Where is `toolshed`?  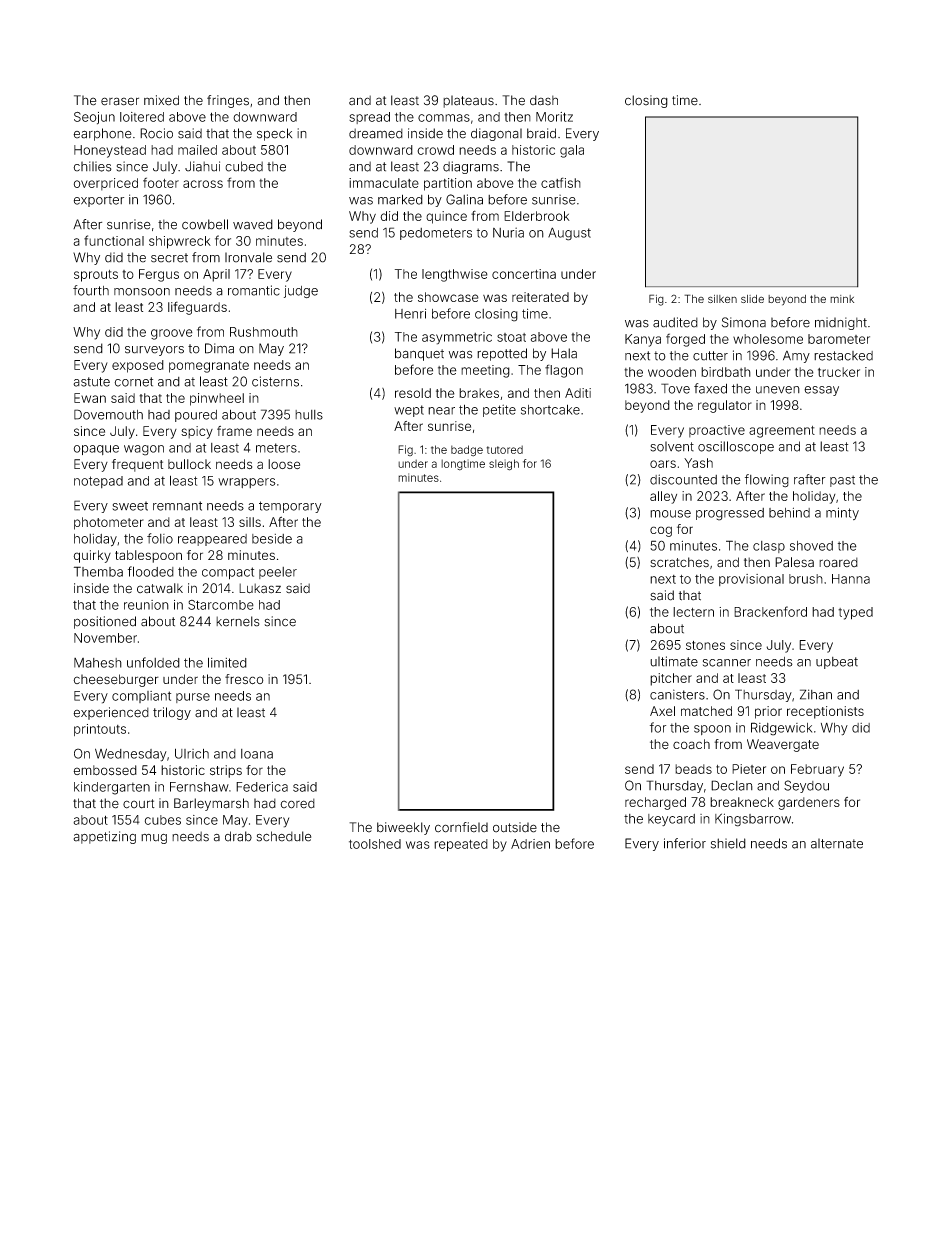 toolshed is located at coordinates (375, 844).
